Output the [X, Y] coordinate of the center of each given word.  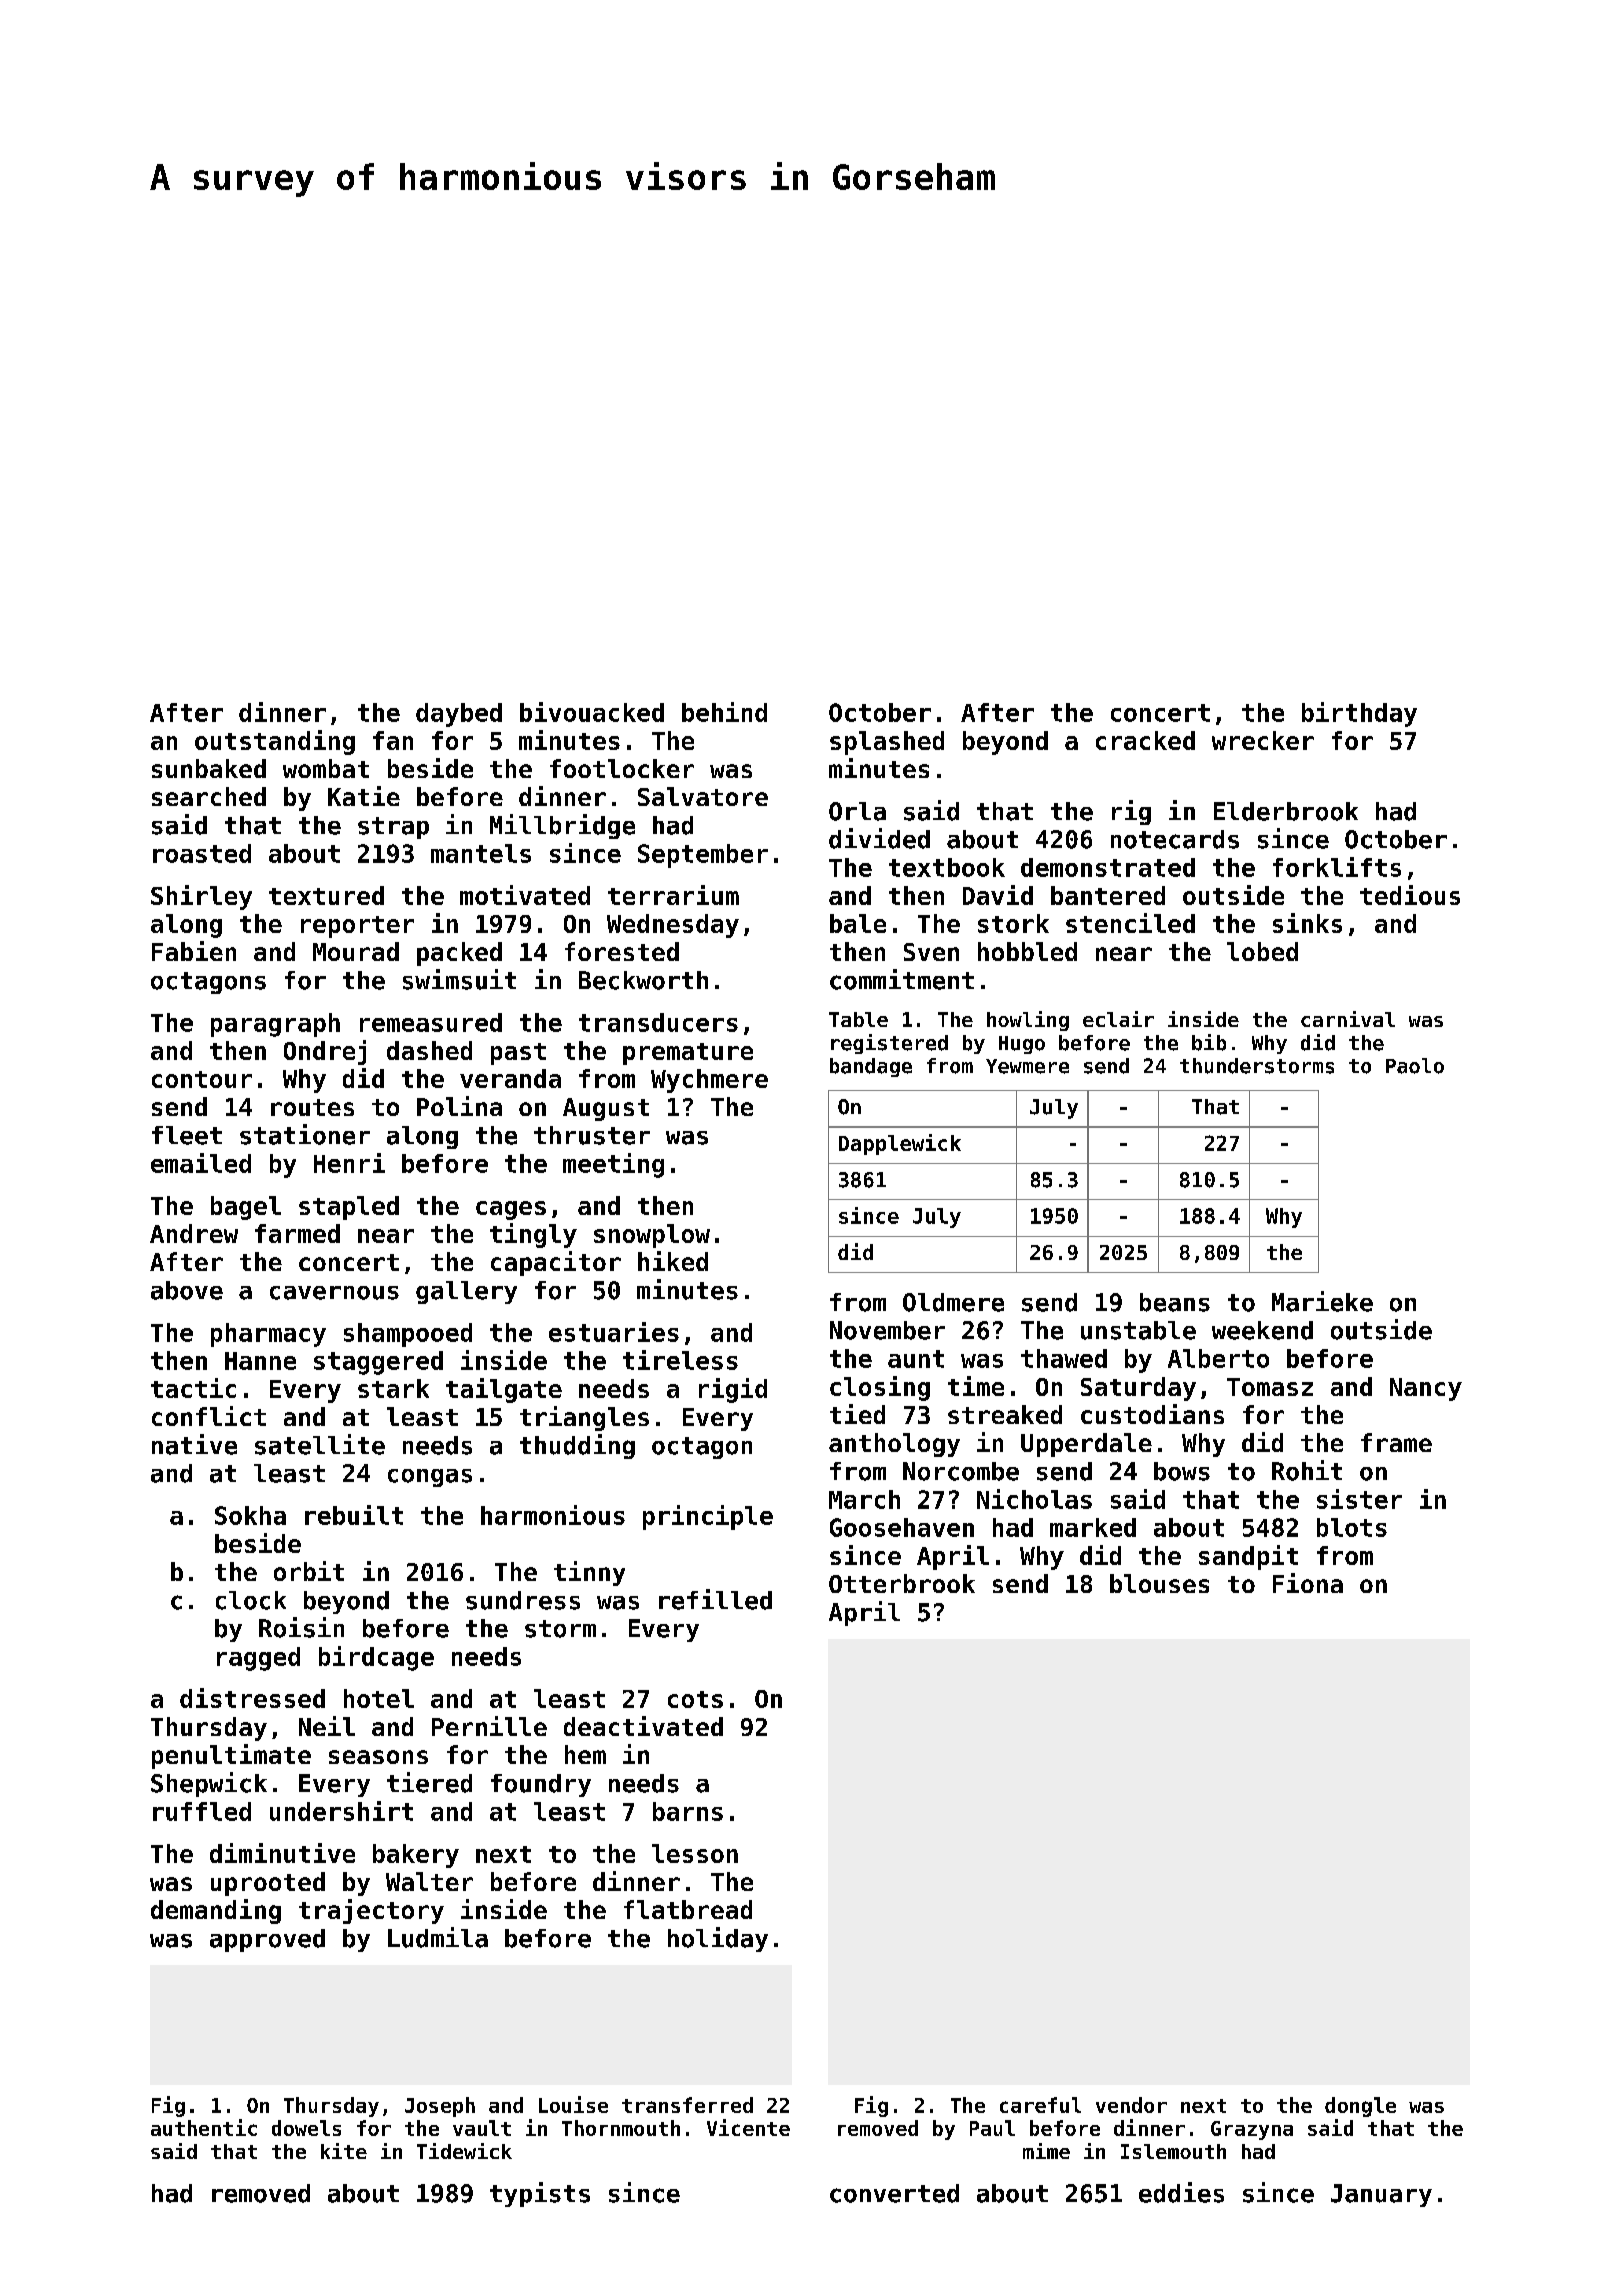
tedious [1410, 895]
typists [540, 2194]
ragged [258, 1659]
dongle [1360, 2107]
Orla [857, 811]
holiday [718, 1939]
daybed [459, 715]
